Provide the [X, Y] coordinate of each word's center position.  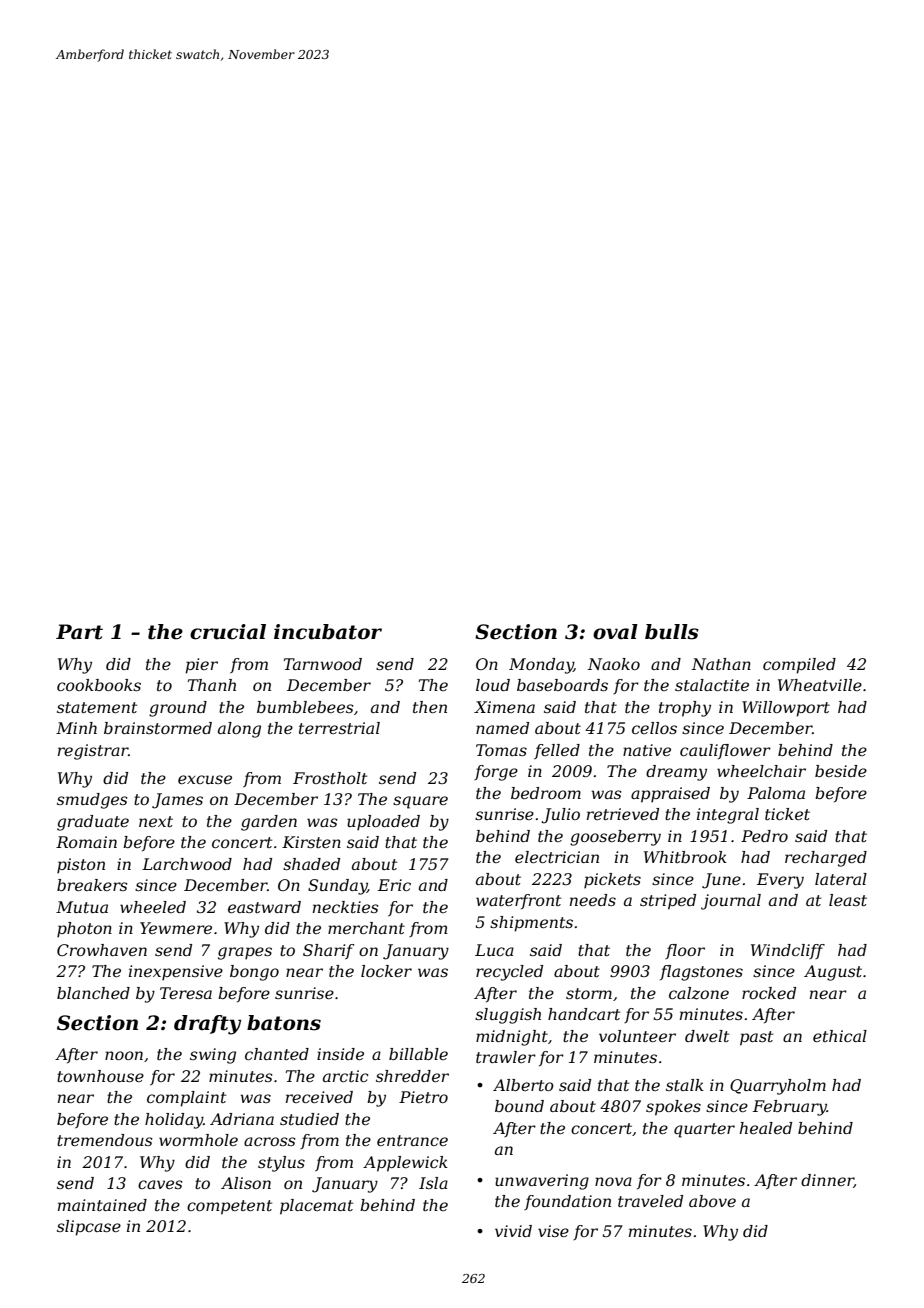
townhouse [100, 1076]
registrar [93, 752]
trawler [506, 1057]
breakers [92, 885]
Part [79, 632]
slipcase [89, 1228]
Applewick [405, 1164]
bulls [672, 632]
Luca [494, 950]
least [848, 900]
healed [766, 1128]
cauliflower [725, 751]
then [430, 707]
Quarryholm [778, 1087]
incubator [328, 632]
